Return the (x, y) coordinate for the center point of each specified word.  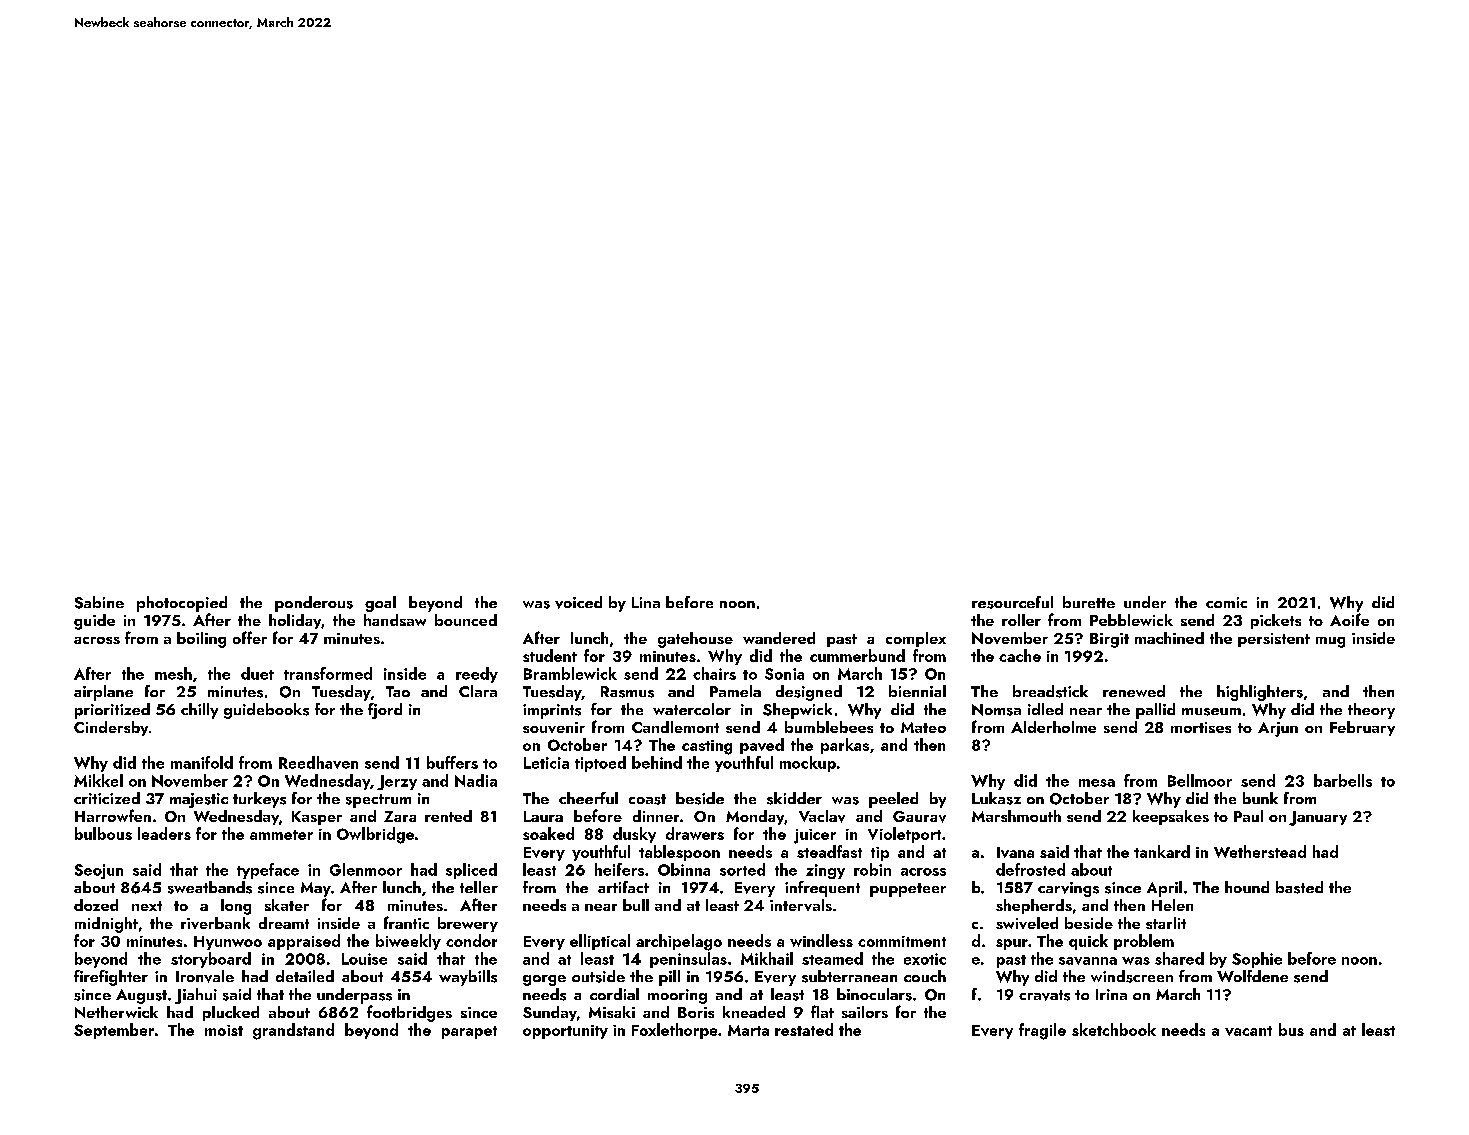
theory (1371, 711)
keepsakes (1171, 817)
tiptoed (600, 764)
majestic (199, 800)
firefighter (111, 978)
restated (804, 1029)
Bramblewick (570, 673)
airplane (103, 693)
